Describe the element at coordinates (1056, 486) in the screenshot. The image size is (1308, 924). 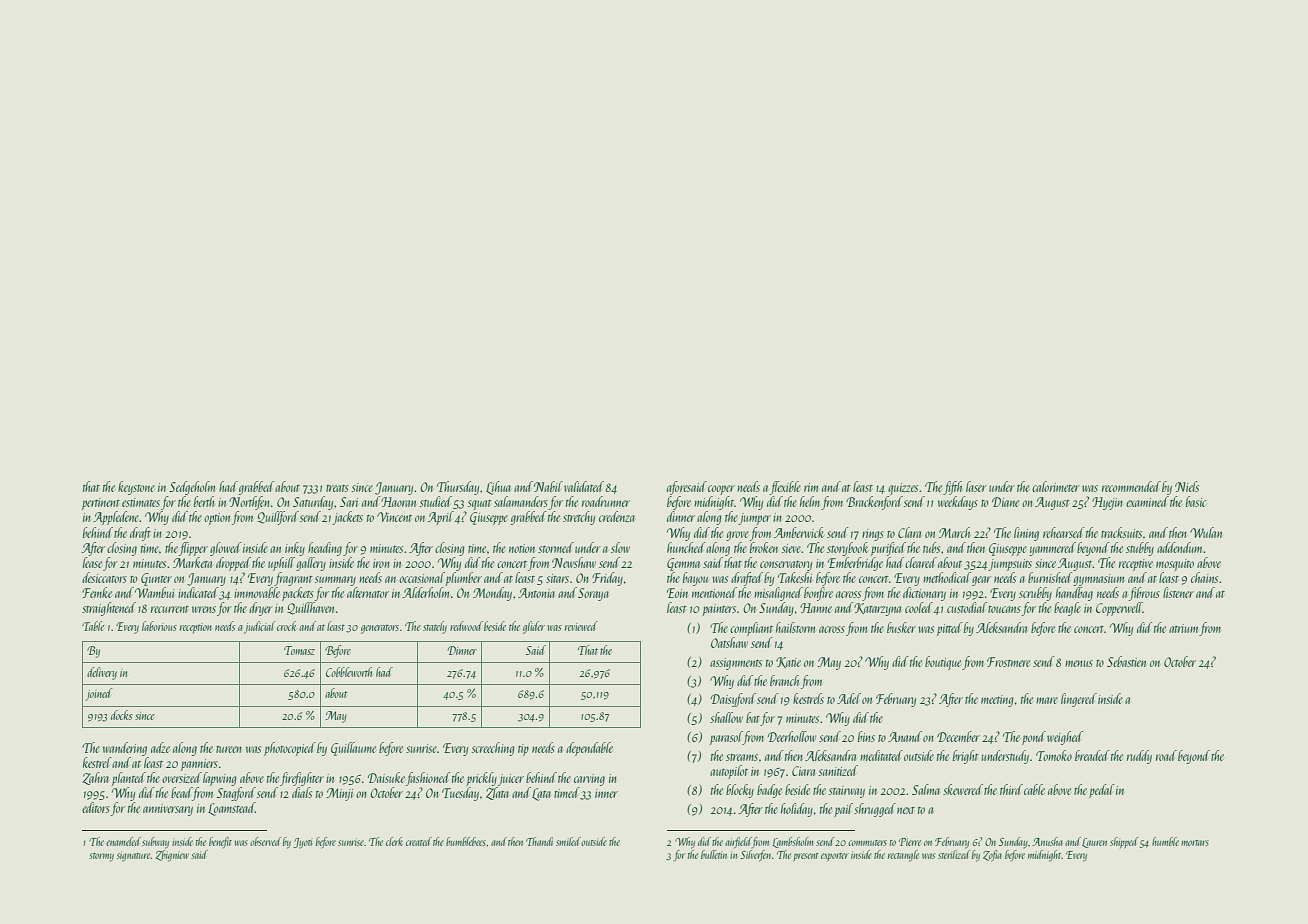
I see `calorimeter` at that location.
